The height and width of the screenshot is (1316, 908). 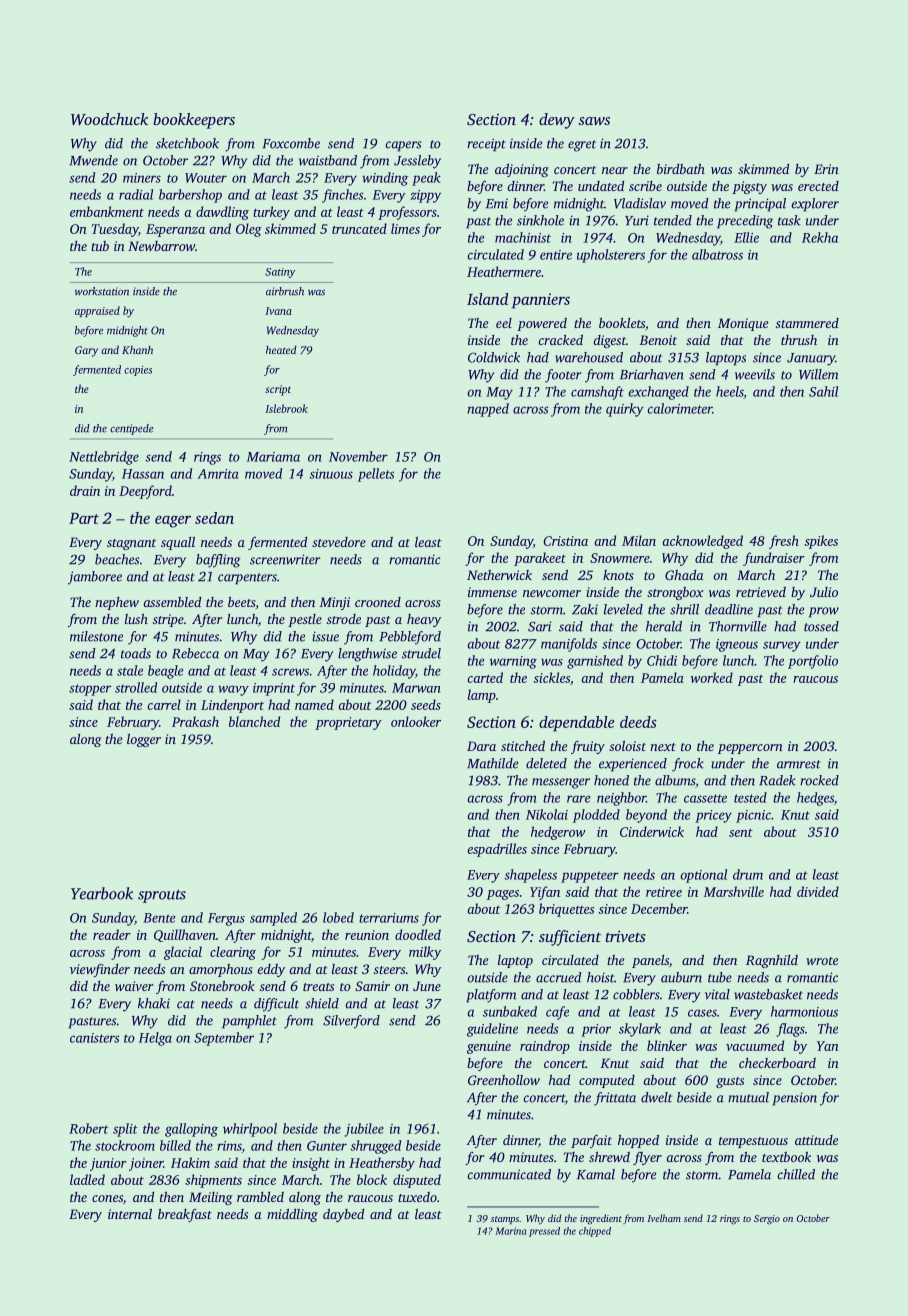 I want to click on Cristina, so click(x=565, y=541).
